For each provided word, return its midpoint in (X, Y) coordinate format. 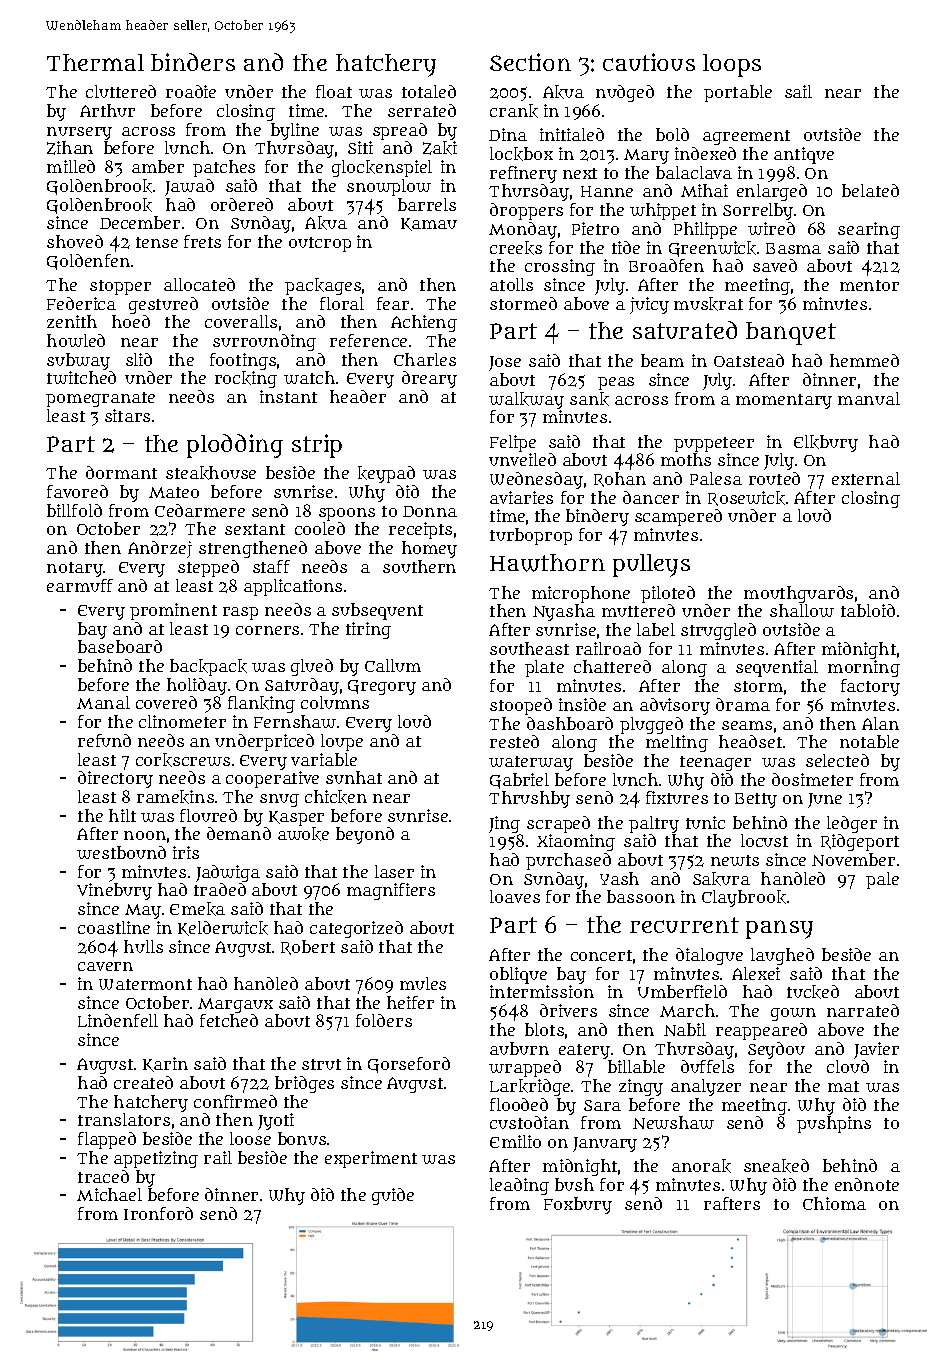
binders (193, 62)
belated (870, 190)
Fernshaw (295, 721)
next (580, 173)
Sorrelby (758, 211)
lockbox (521, 154)
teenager (715, 763)
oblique (518, 975)
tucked (813, 992)
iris (186, 852)
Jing (504, 824)
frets (202, 241)
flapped (107, 1140)
